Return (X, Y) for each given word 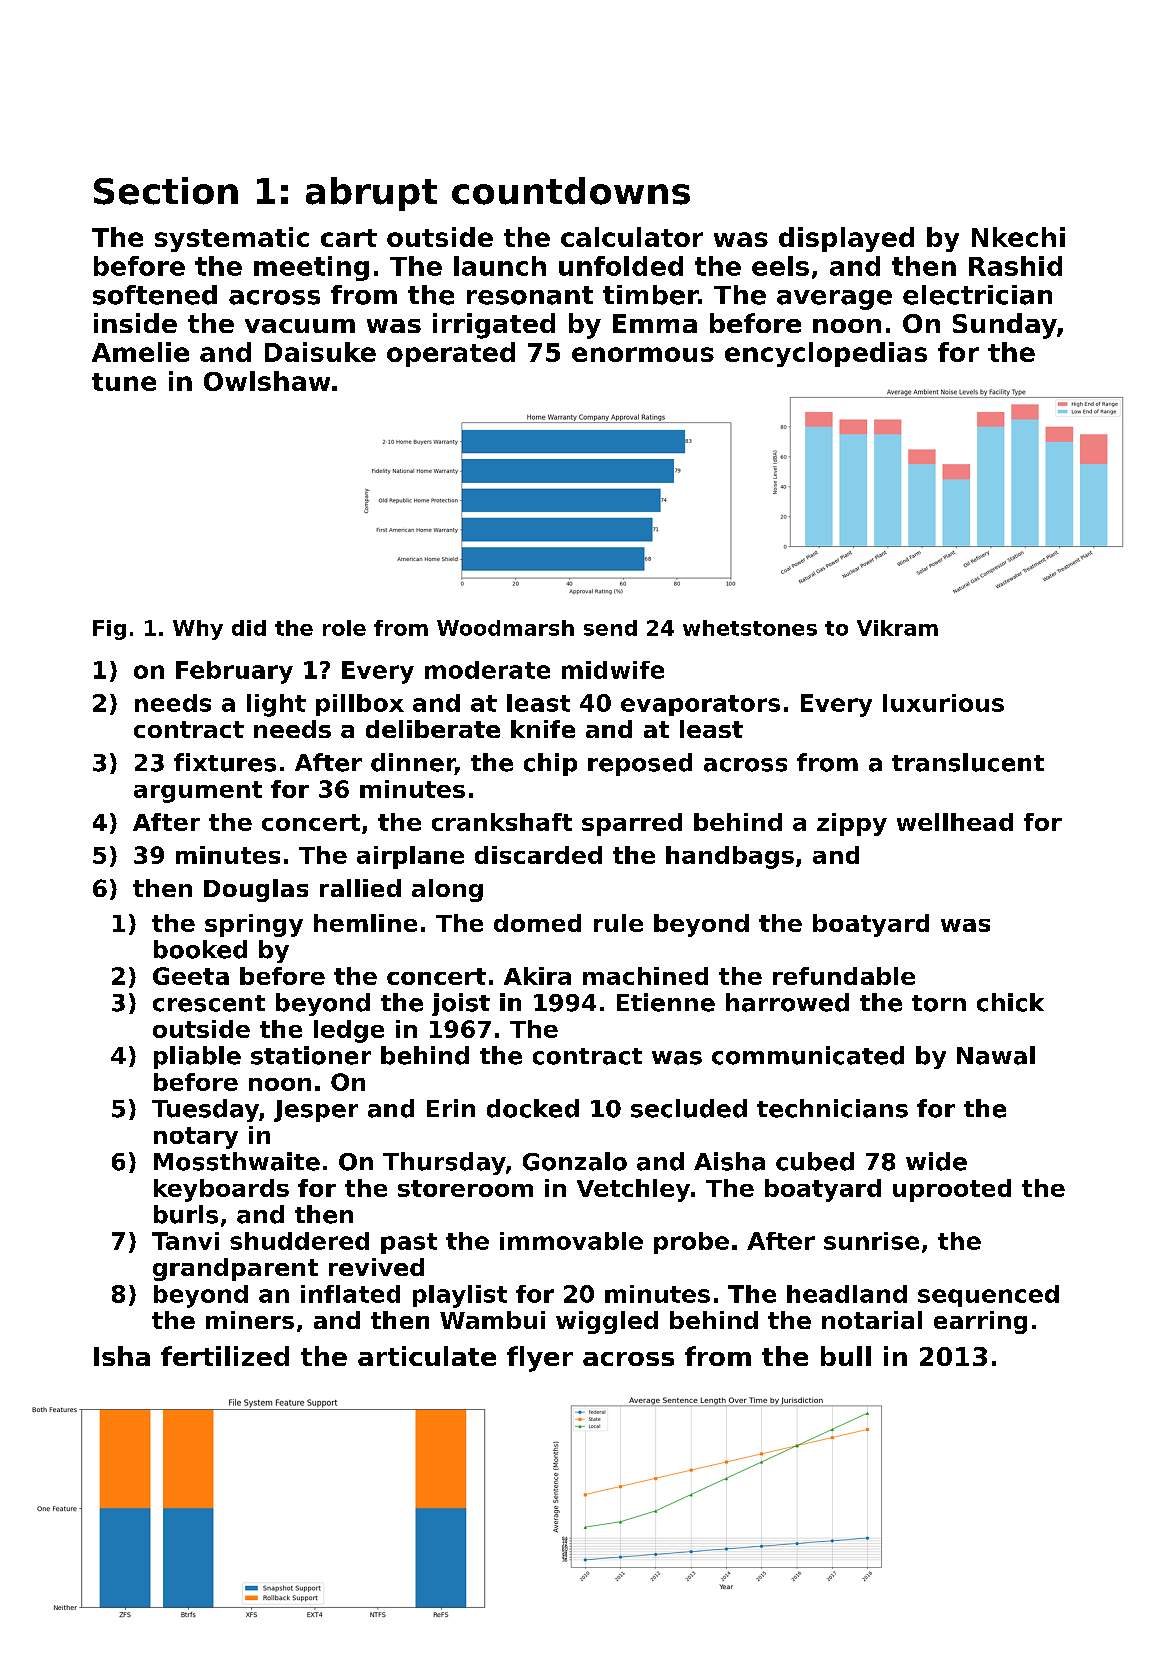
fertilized (225, 1356)
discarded (538, 855)
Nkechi (1018, 237)
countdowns (571, 191)
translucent (968, 762)
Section (166, 191)
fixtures (225, 762)
